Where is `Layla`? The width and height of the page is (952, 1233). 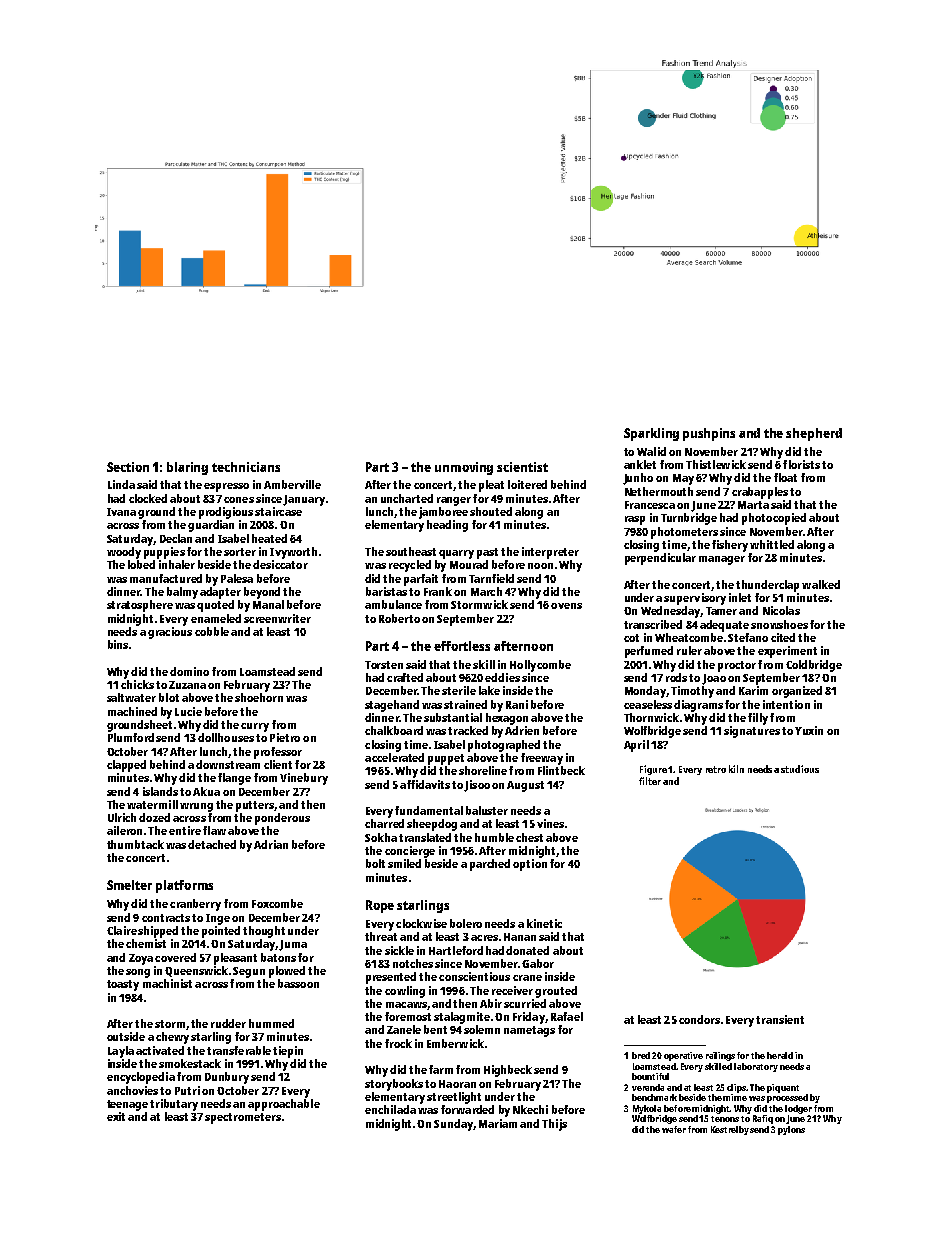 Layla is located at coordinates (121, 1052).
